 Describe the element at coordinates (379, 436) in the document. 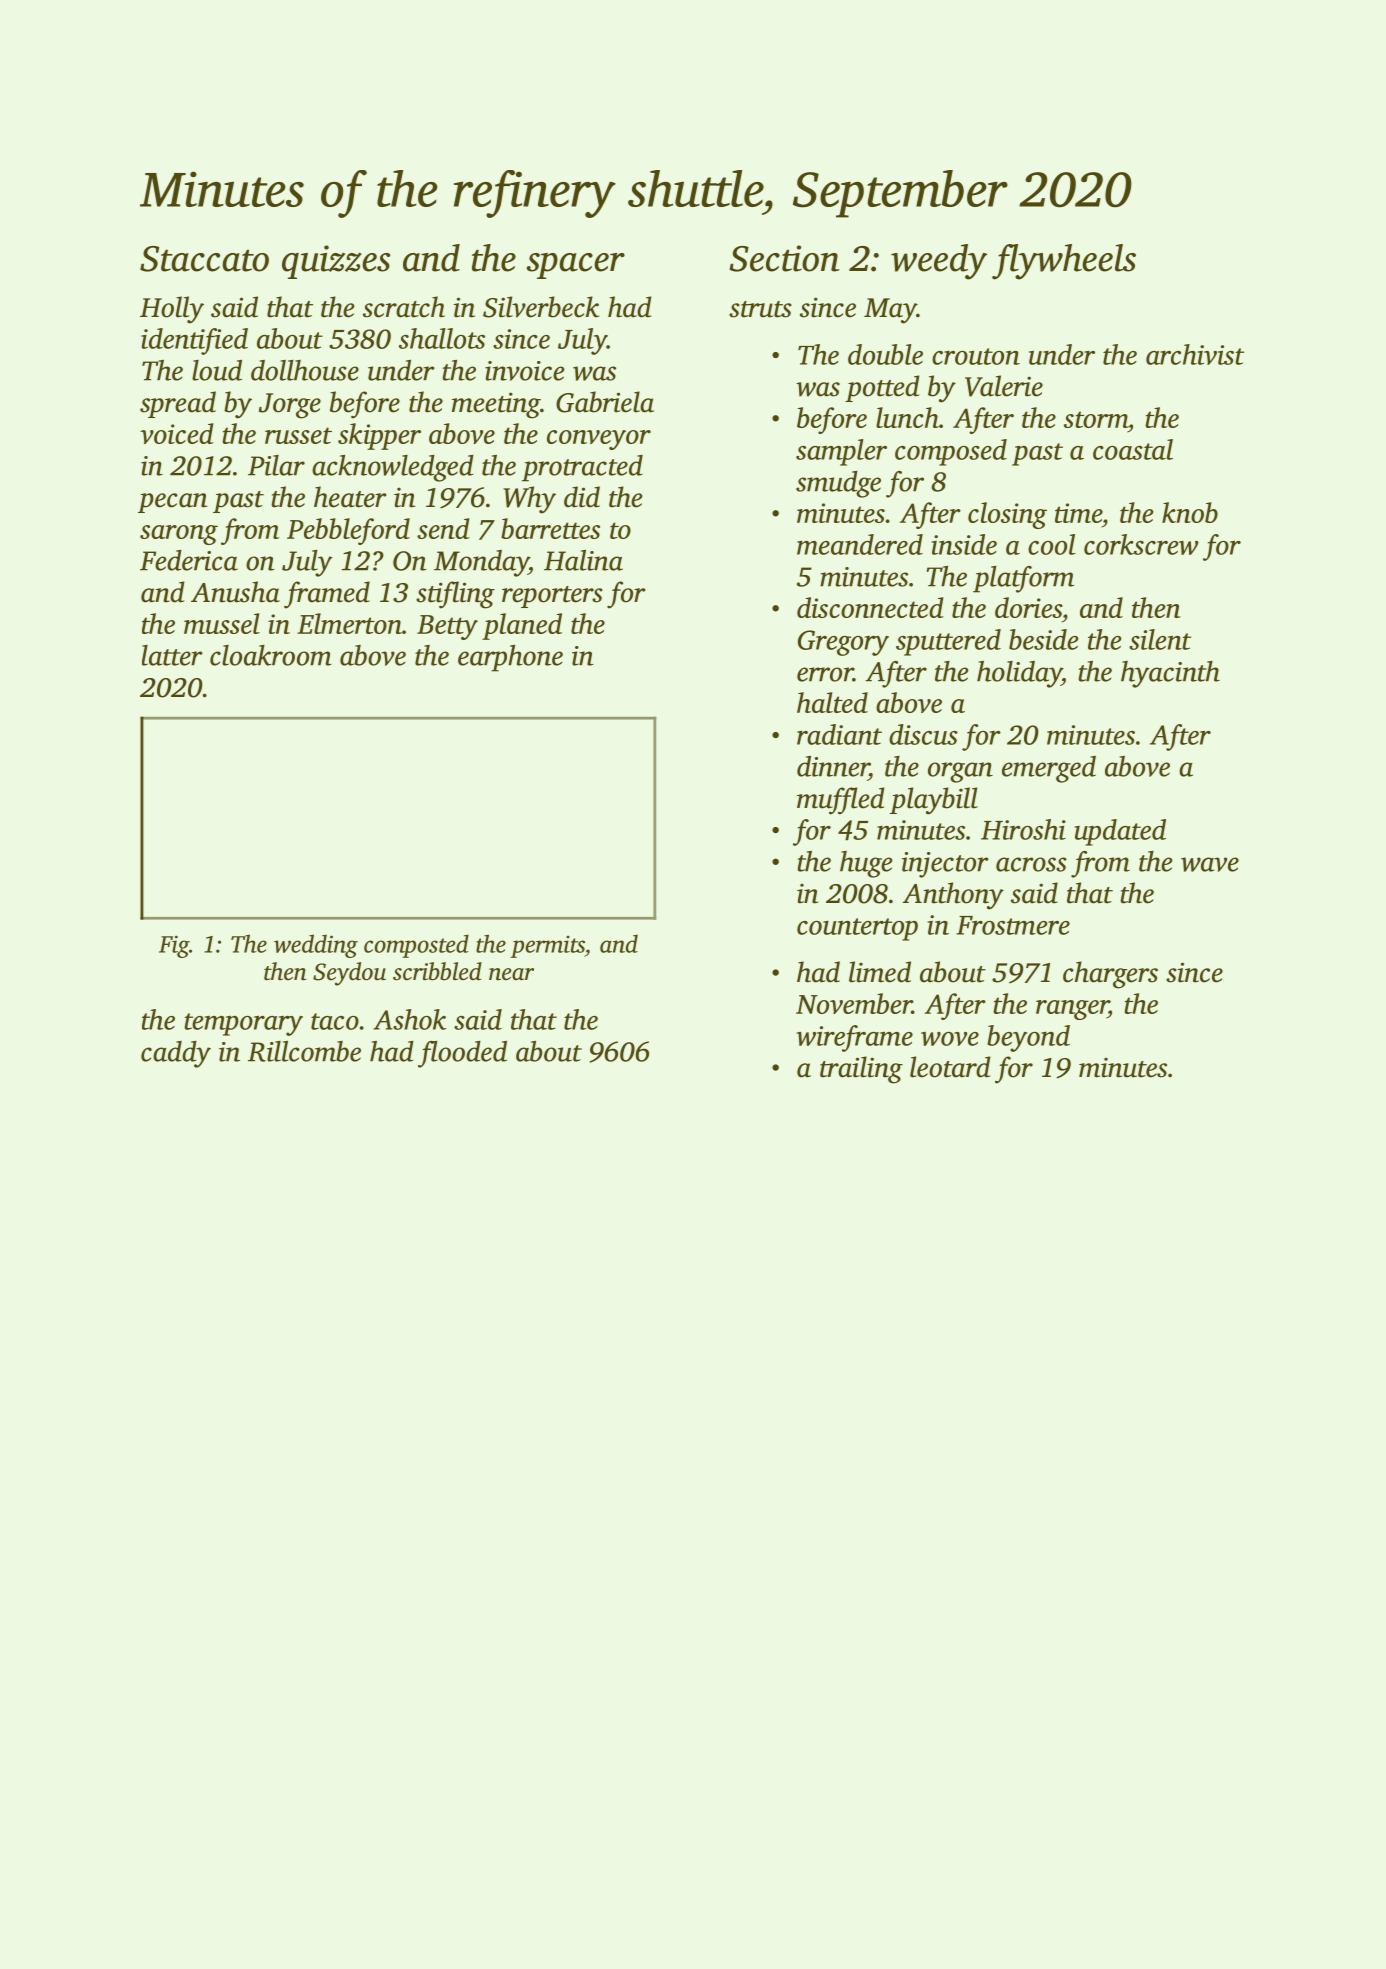

I see `skipper` at that location.
